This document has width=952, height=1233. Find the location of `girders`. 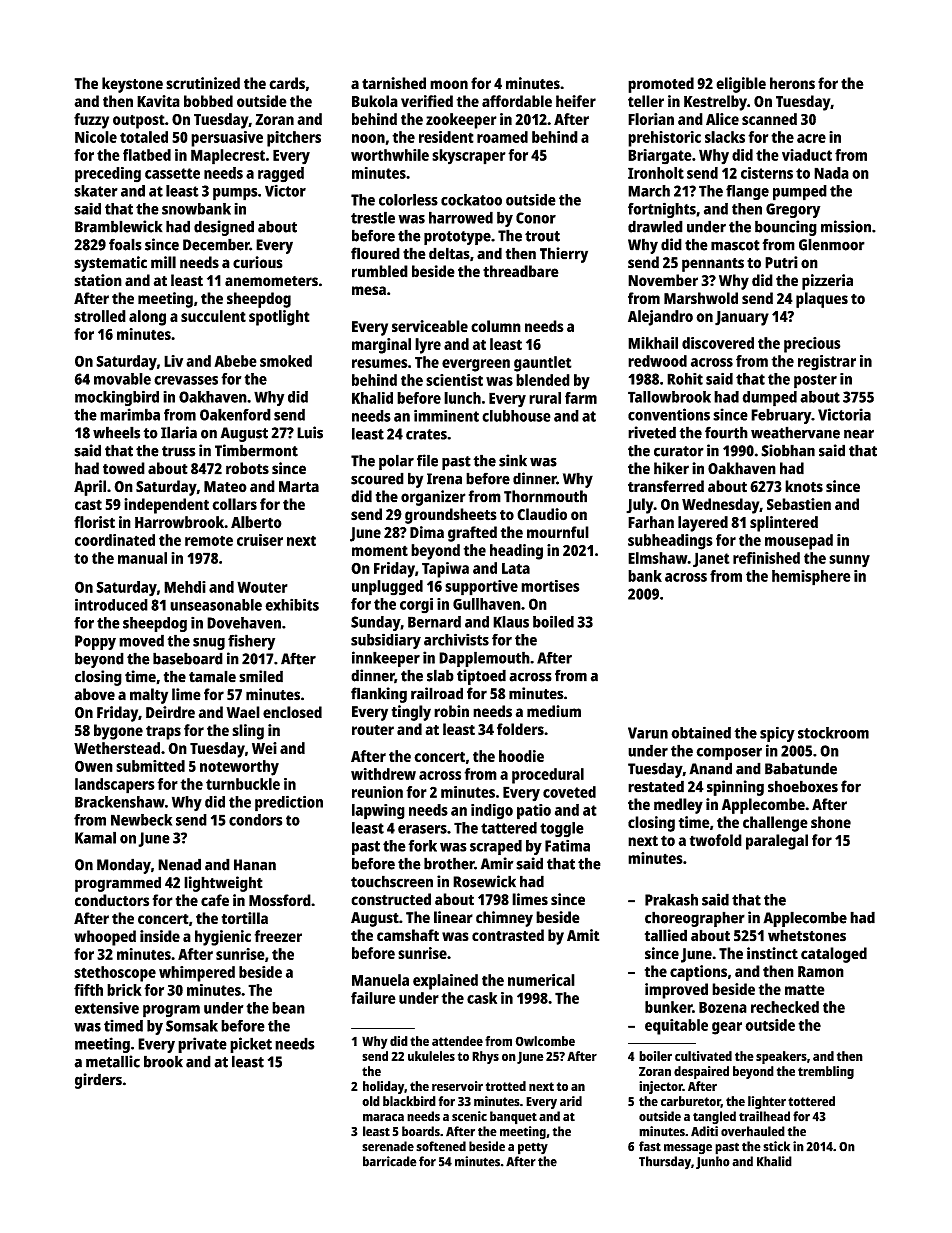

girders is located at coordinates (98, 1081).
